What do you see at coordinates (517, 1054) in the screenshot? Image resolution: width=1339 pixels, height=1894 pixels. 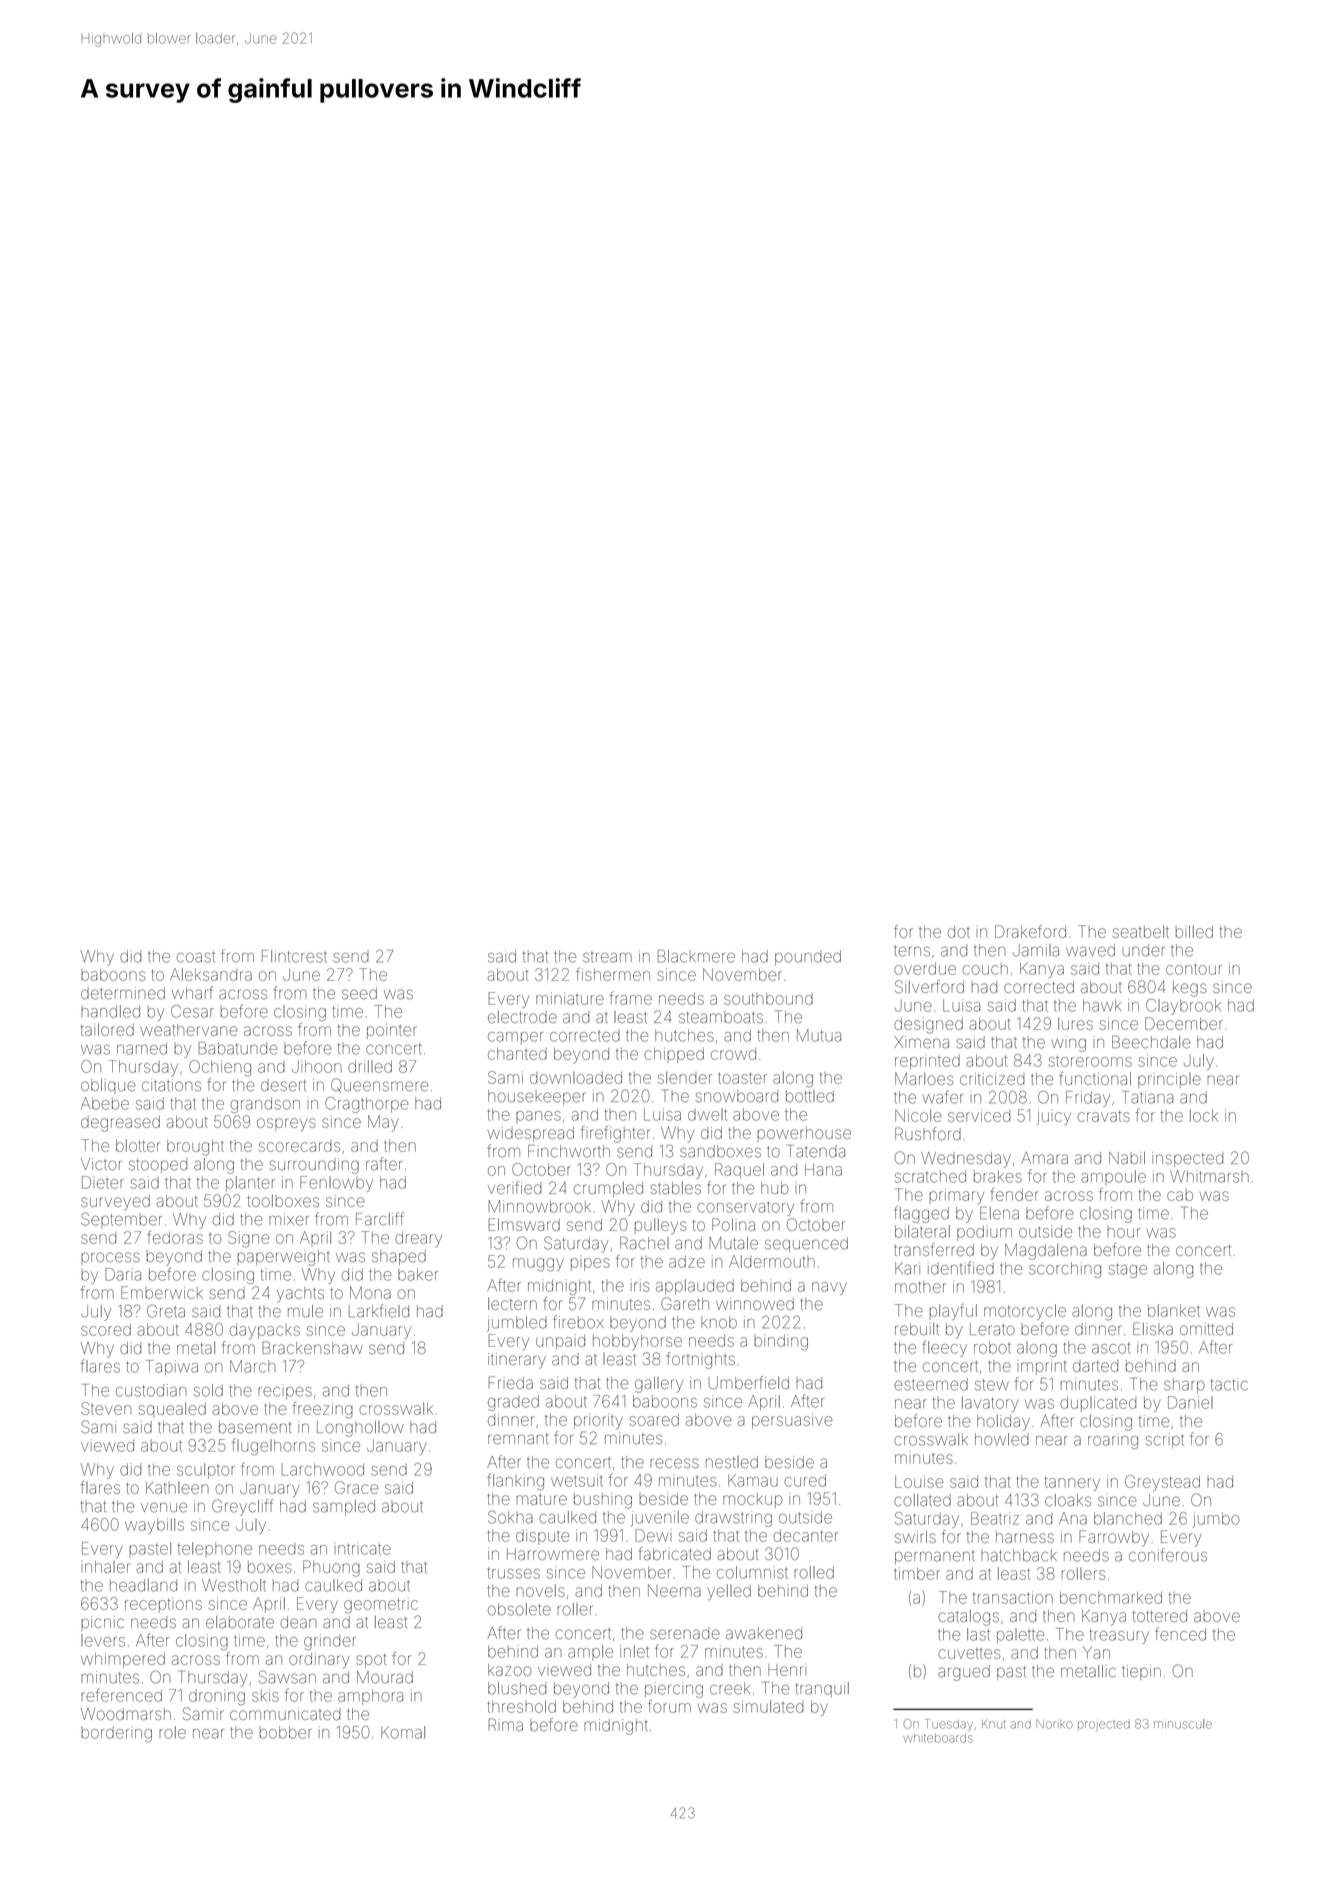 I see `chanted` at bounding box center [517, 1054].
